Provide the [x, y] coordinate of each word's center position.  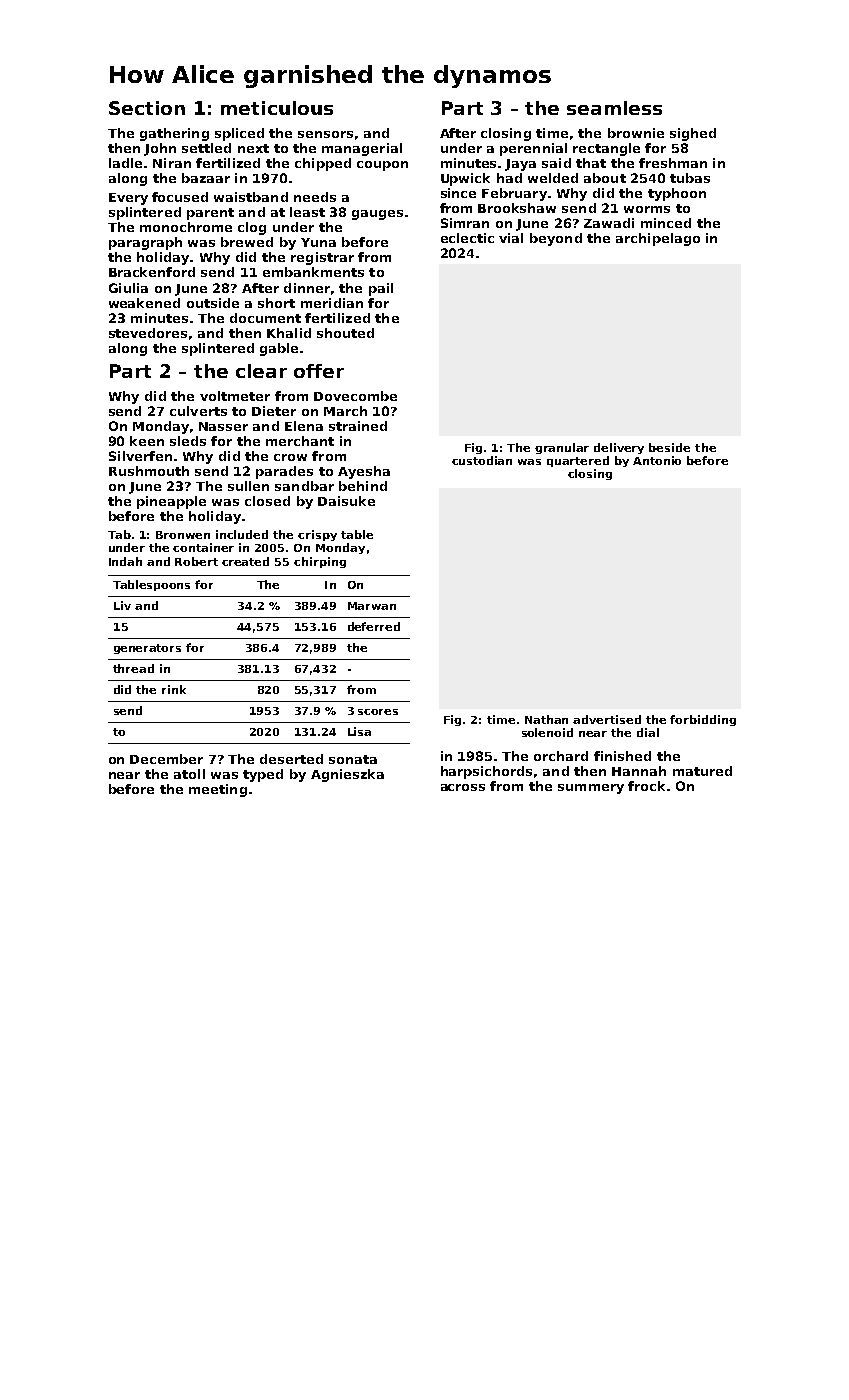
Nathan [546, 719]
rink [174, 689]
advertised [607, 719]
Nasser [223, 426]
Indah [125, 561]
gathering [174, 134]
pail [381, 289]
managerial [362, 149]
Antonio [657, 460]
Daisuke [346, 501]
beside [669, 447]
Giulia [128, 288]
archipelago [658, 239]
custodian [482, 460]
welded [553, 178]
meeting [218, 790]
